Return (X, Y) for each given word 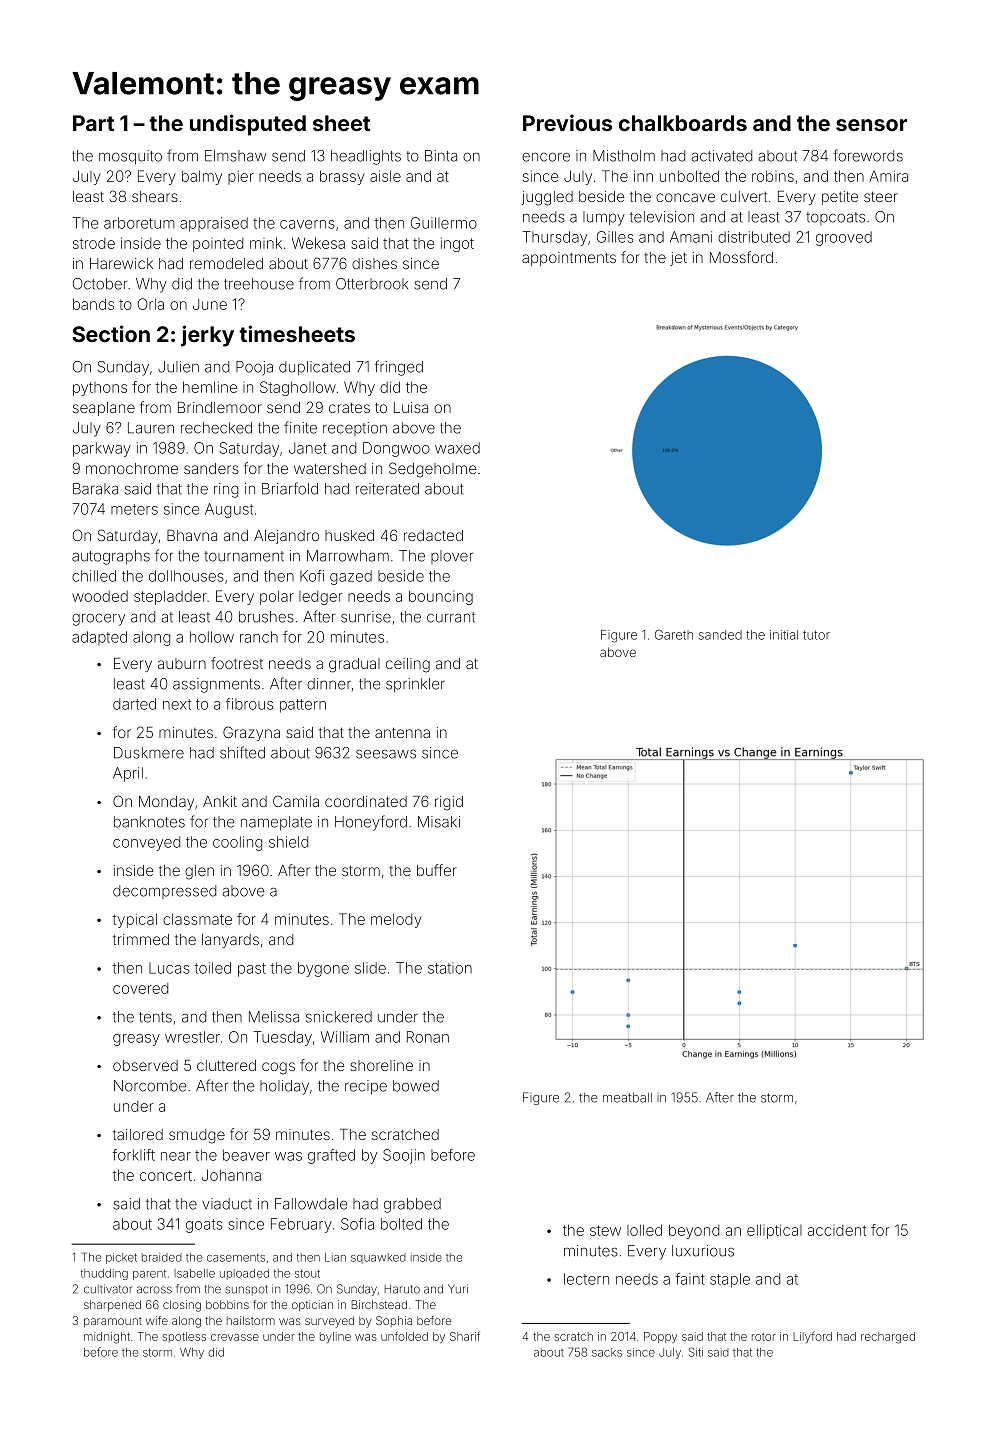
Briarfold (290, 488)
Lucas (169, 968)
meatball (627, 1098)
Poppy (660, 1337)
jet (678, 259)
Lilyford (813, 1337)
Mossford (741, 257)
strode (94, 243)
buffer (437, 870)
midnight (107, 1338)
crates (349, 407)
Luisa (411, 407)
